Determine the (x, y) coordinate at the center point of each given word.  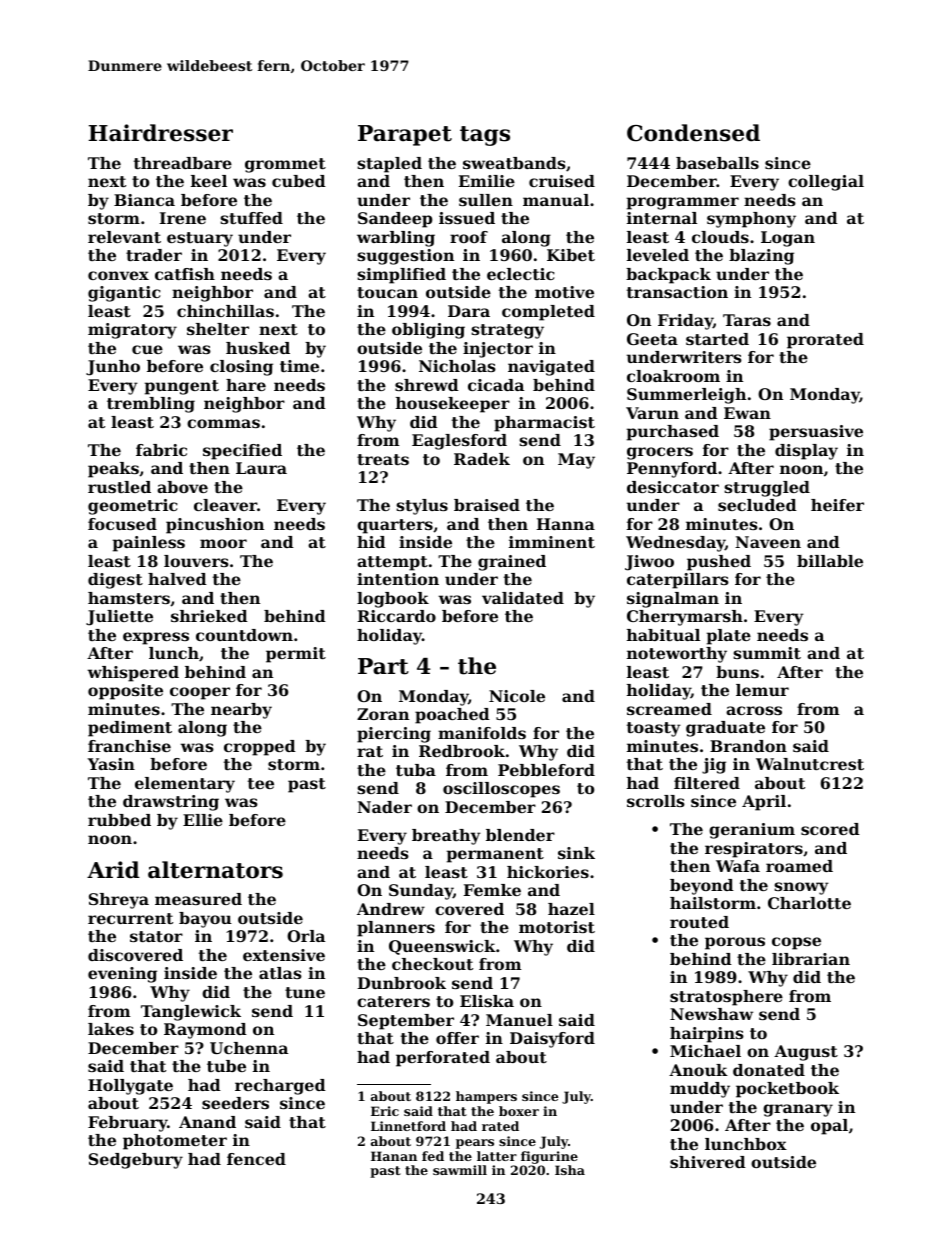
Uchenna (249, 1048)
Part (383, 666)
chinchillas (225, 311)
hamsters (129, 598)
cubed (299, 181)
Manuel (519, 1020)
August (806, 1053)
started (717, 339)
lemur (762, 690)
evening (122, 975)
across (754, 710)
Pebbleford (546, 770)
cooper (200, 693)
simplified (401, 276)
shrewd (427, 385)
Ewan (747, 413)
